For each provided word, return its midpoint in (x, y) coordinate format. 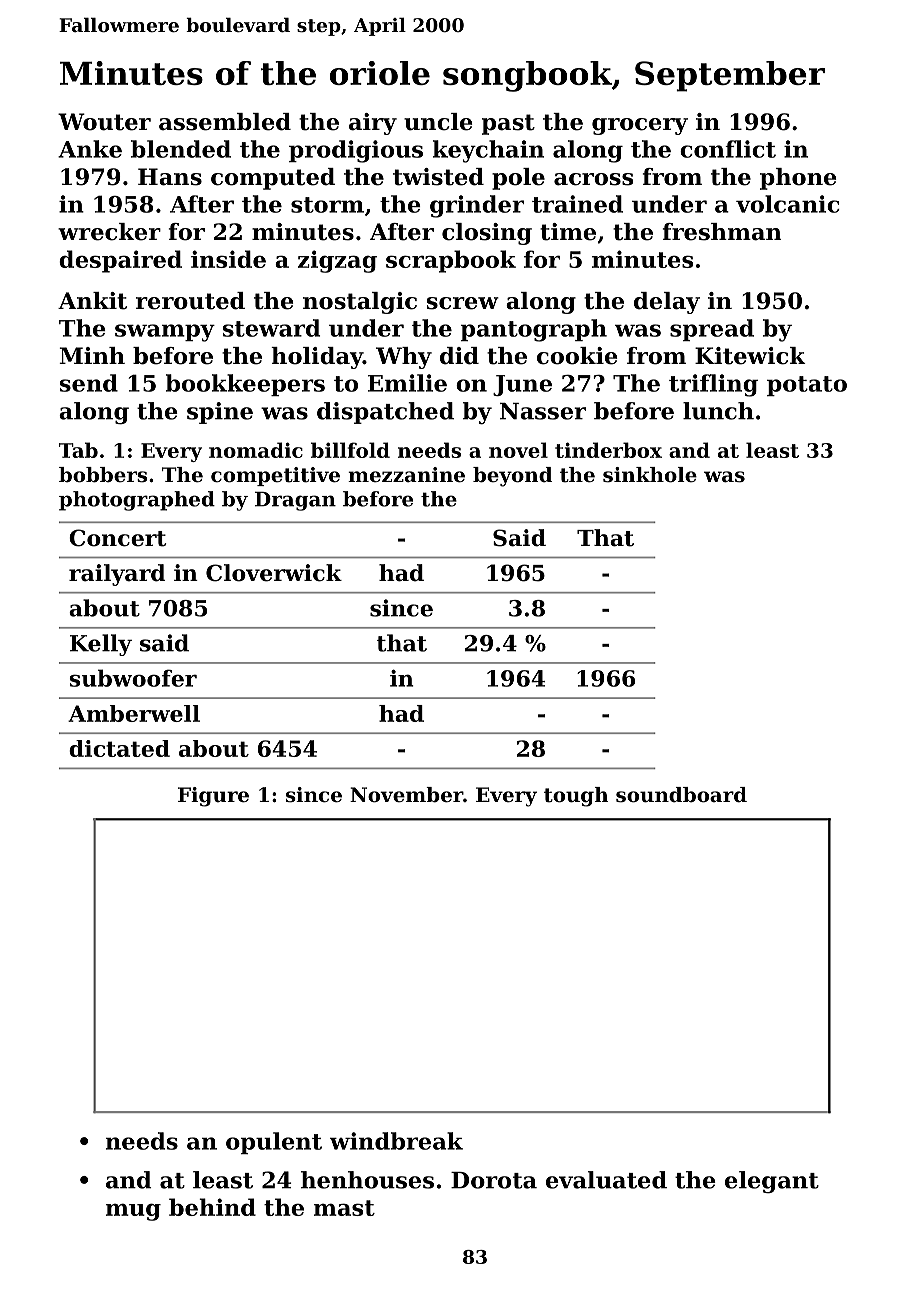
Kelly (101, 645)
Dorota (494, 1180)
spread (712, 330)
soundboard (681, 795)
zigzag (337, 261)
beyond (512, 477)
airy (373, 124)
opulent (274, 1143)
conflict (728, 149)
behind (212, 1207)
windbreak (396, 1141)
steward (271, 328)
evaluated (606, 1180)
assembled (225, 122)
